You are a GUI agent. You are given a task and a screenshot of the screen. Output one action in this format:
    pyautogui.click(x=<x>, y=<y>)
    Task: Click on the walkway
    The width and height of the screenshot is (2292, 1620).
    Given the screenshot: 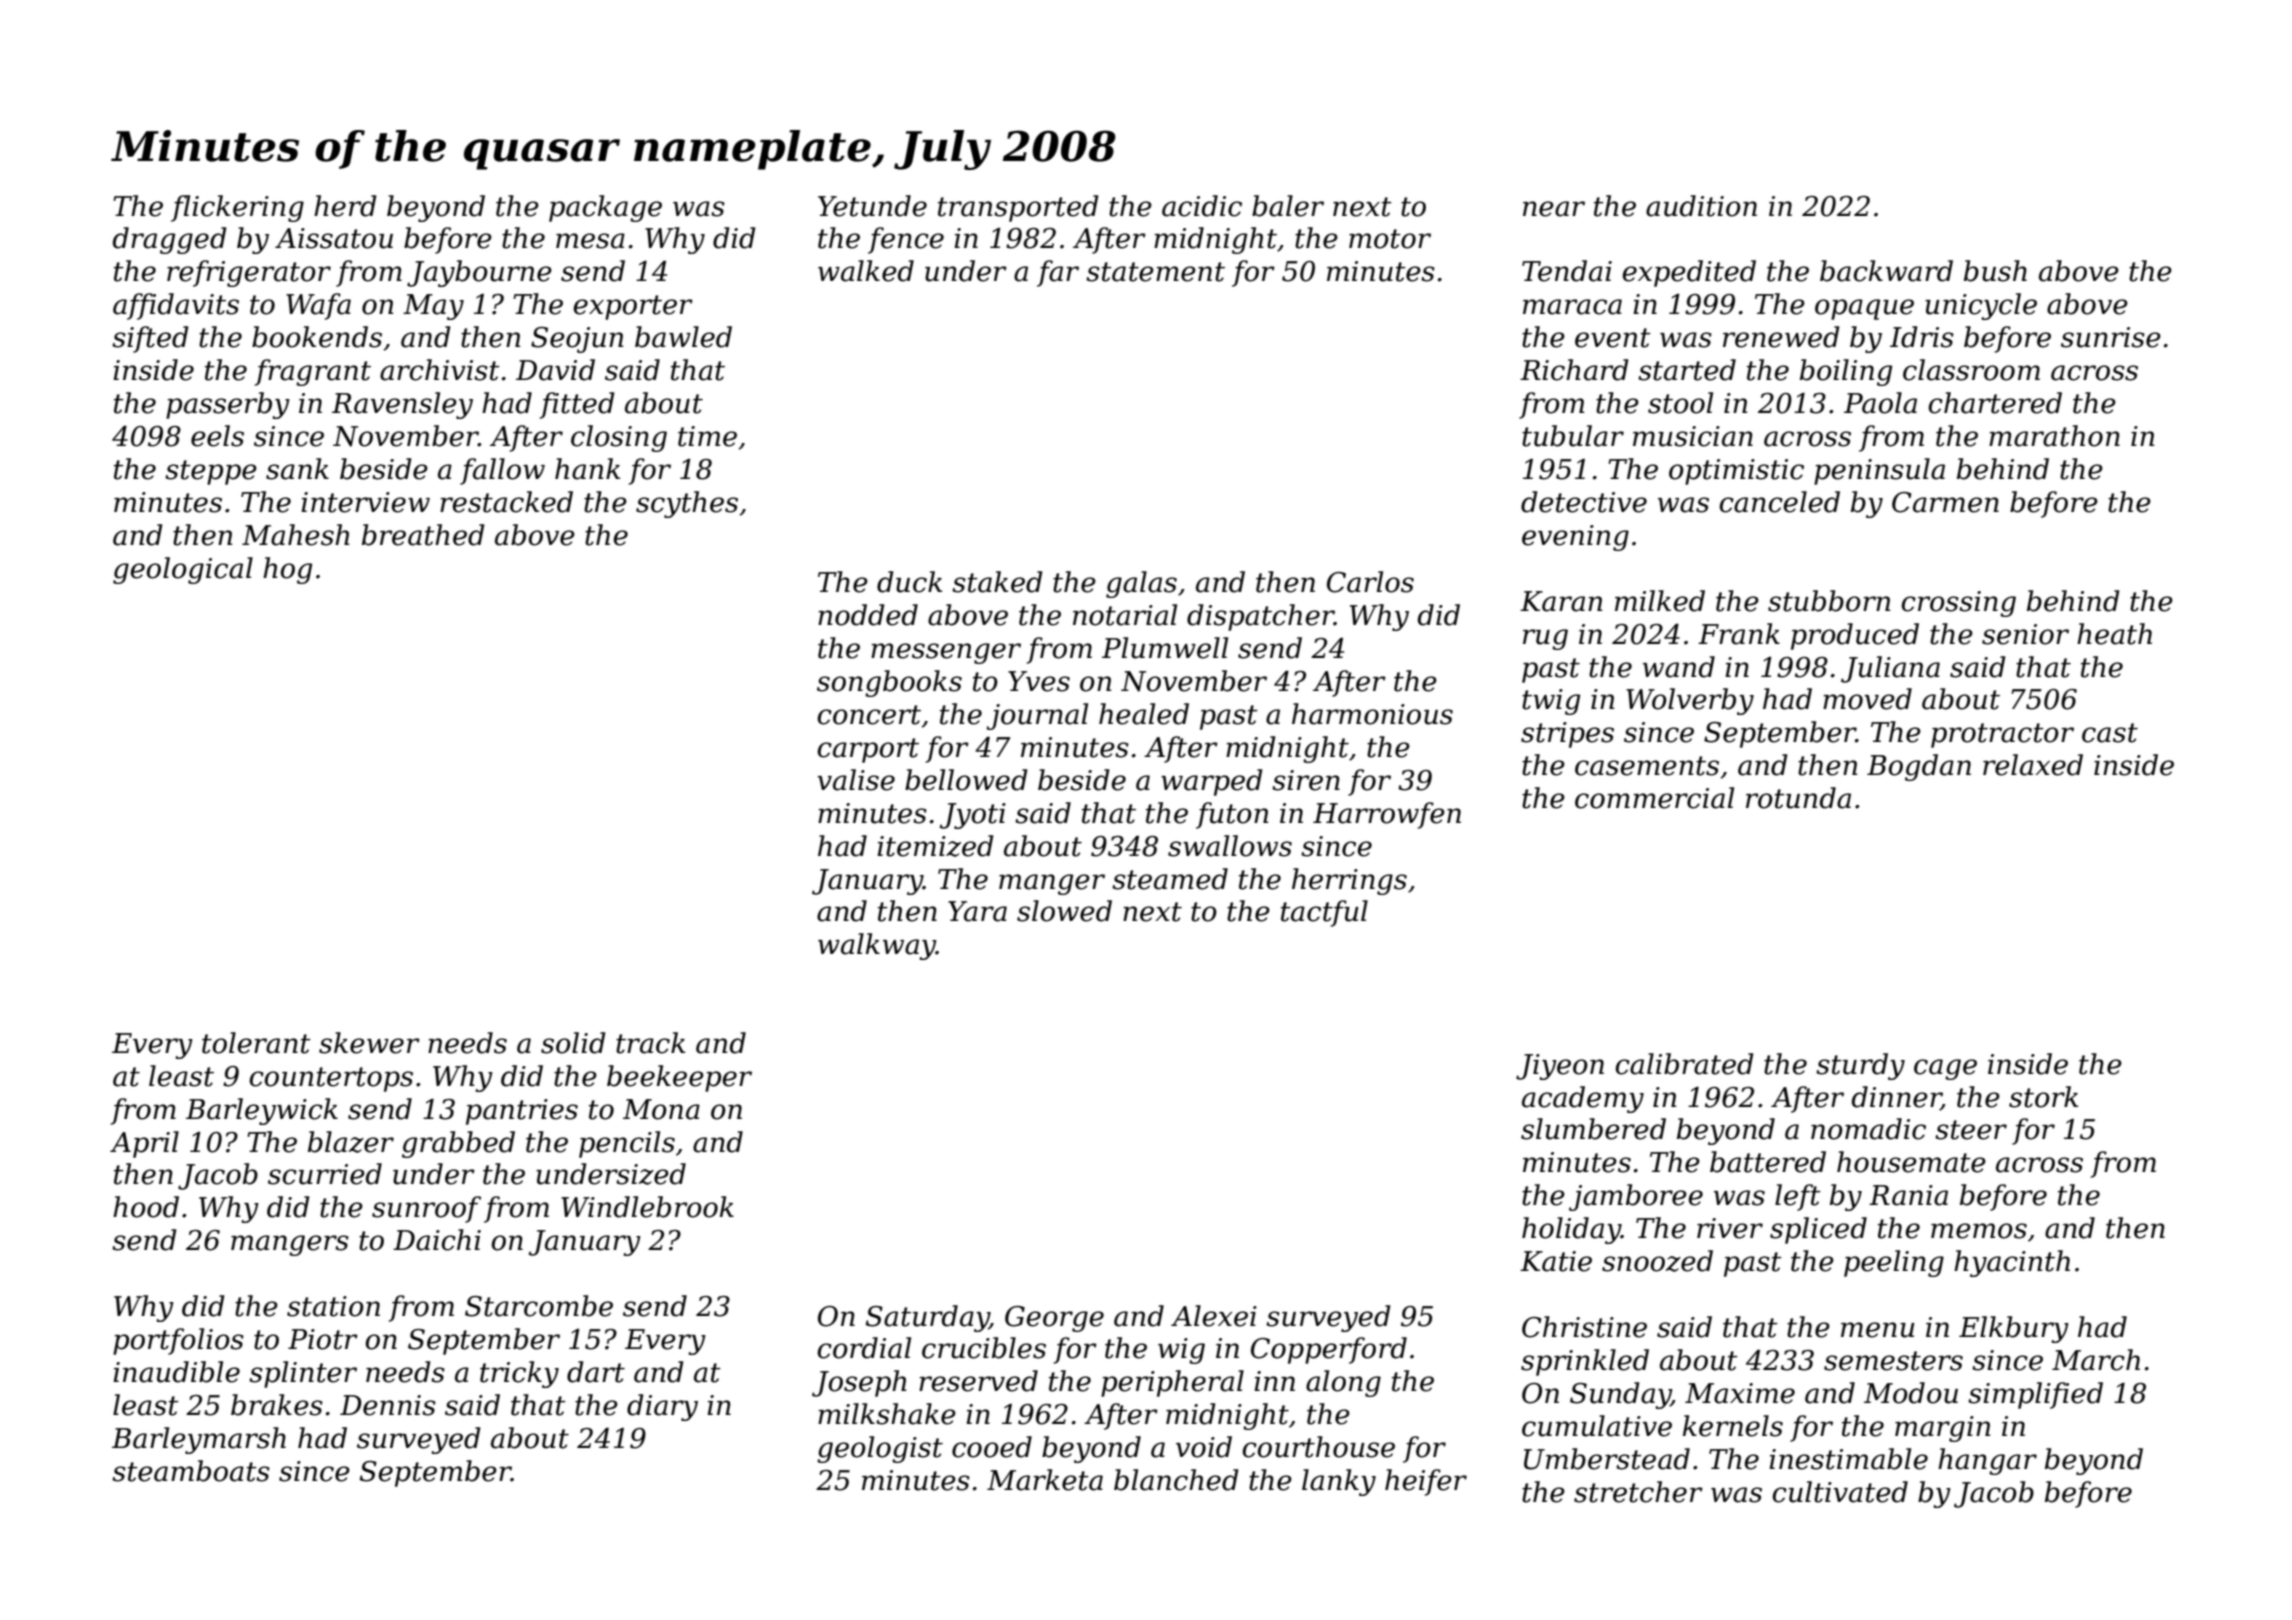 What is the action you would take?
    pyautogui.click(x=877, y=946)
